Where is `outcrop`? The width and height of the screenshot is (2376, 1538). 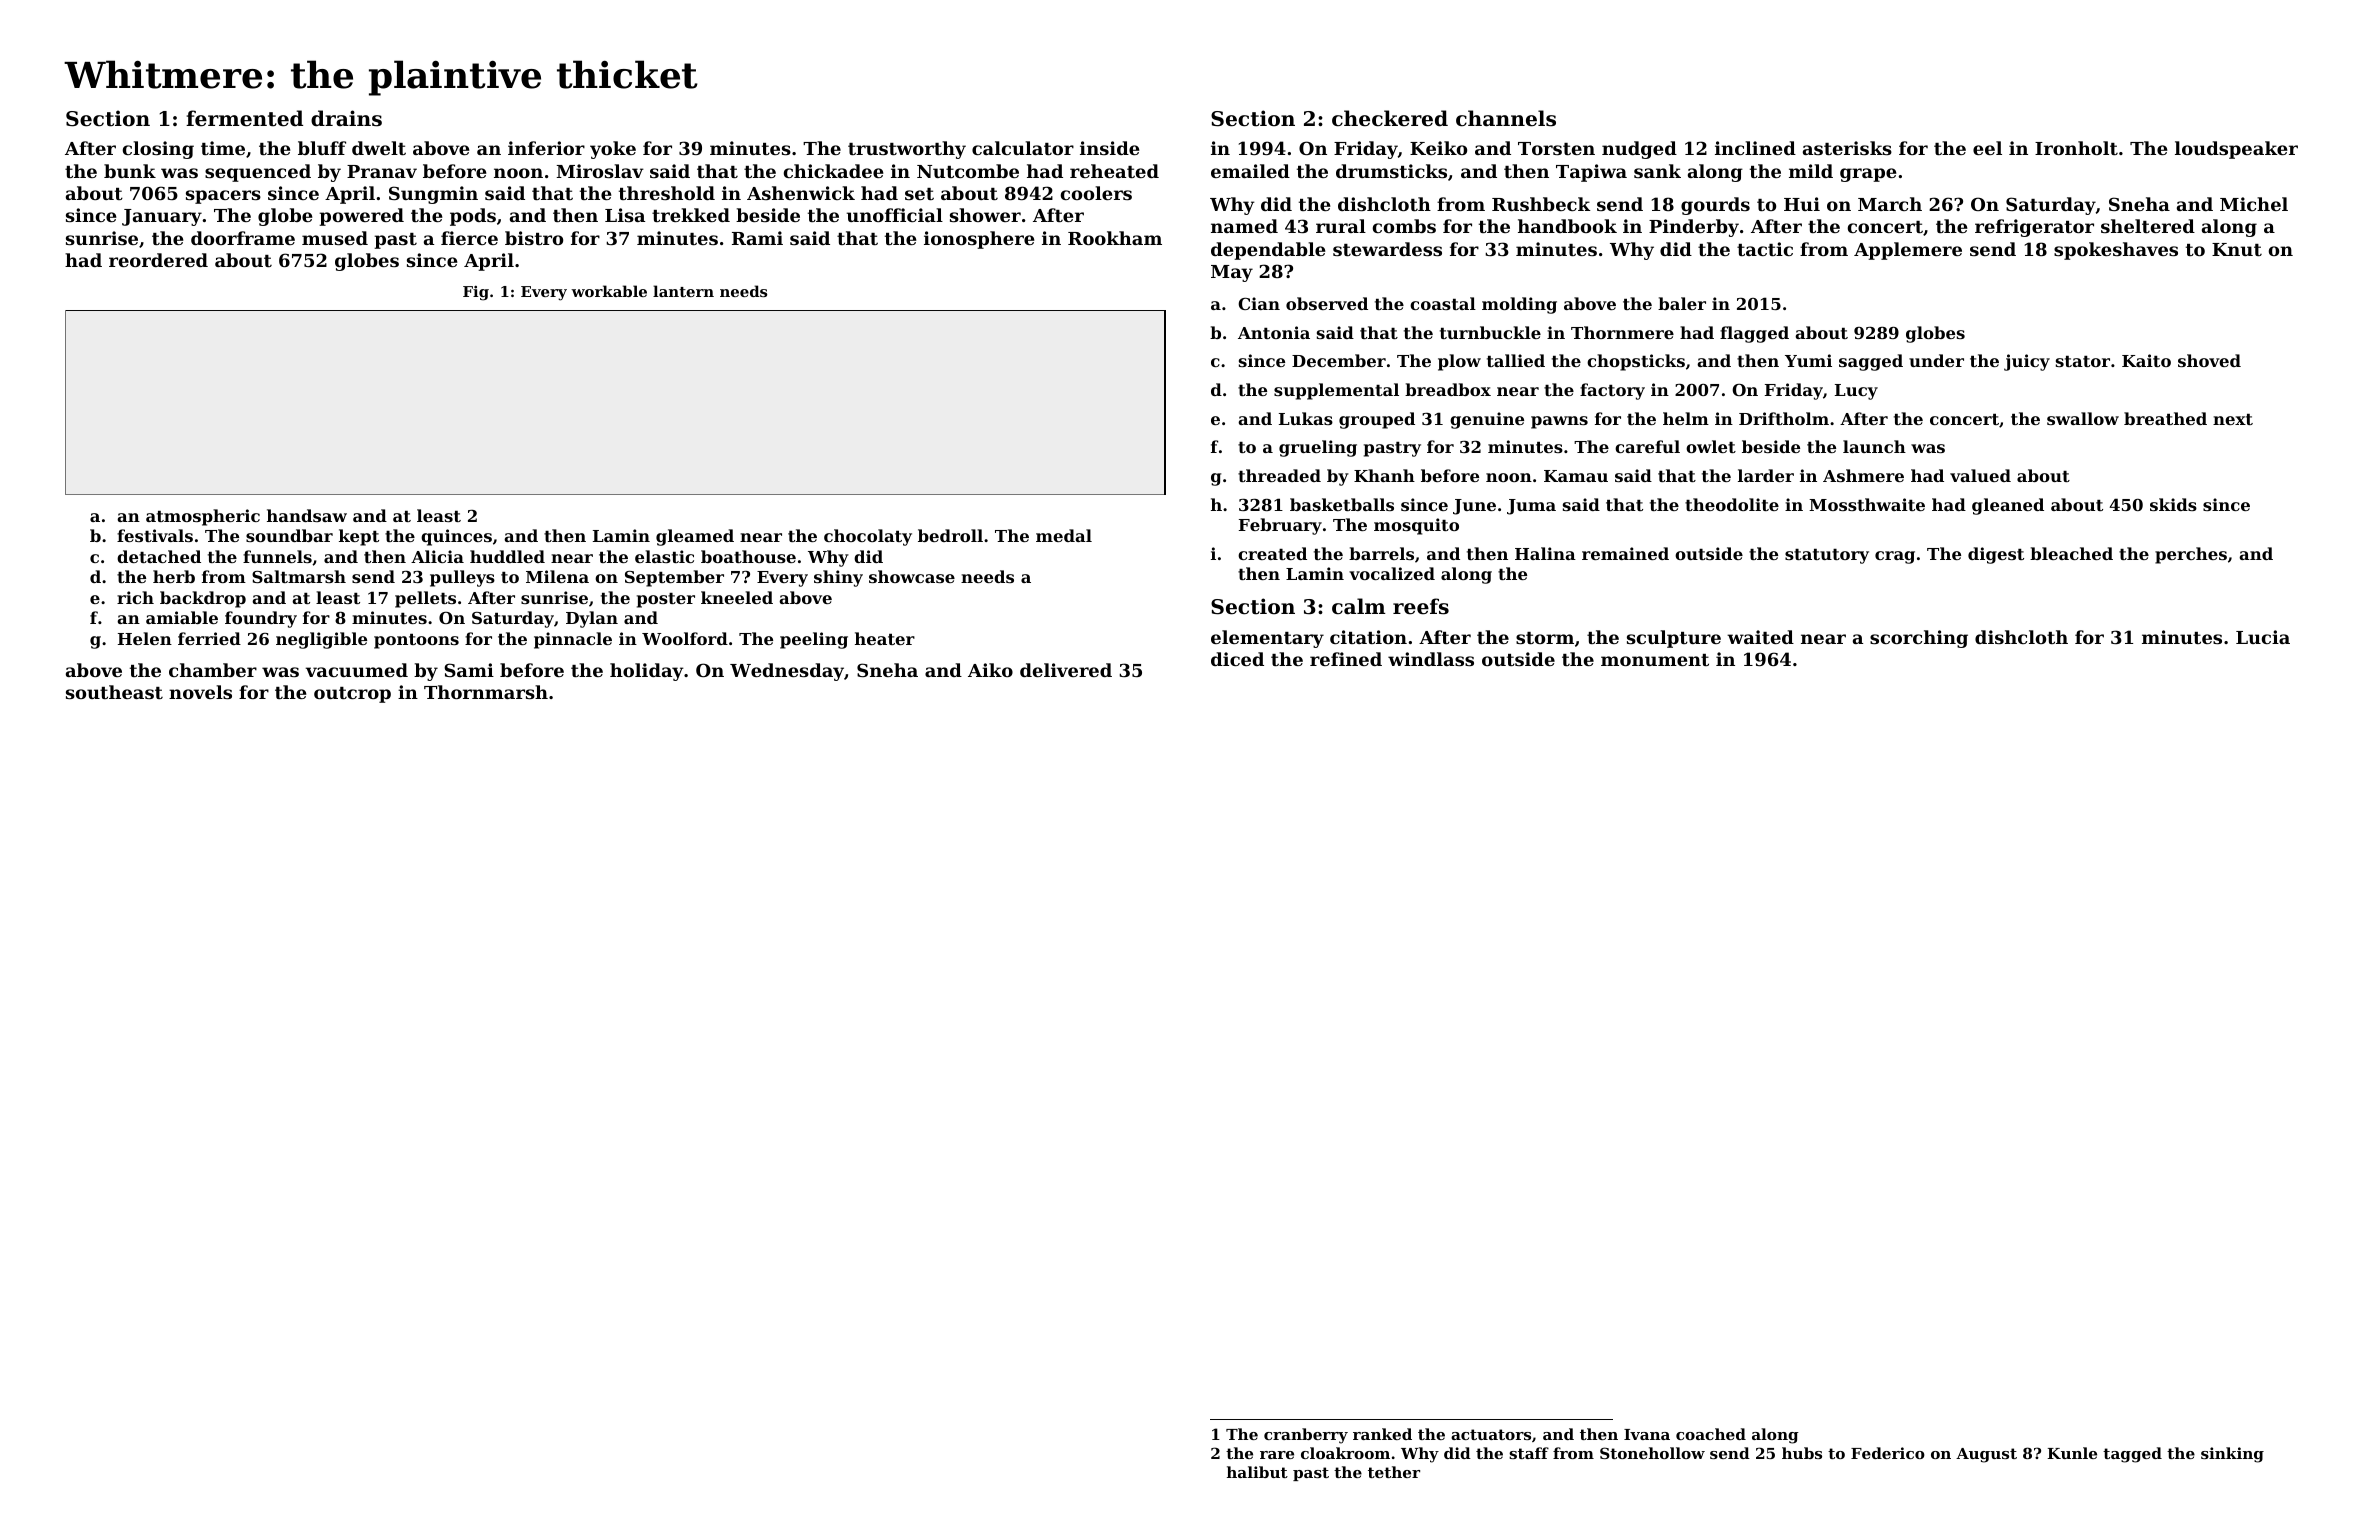
outcrop is located at coordinates (352, 695).
